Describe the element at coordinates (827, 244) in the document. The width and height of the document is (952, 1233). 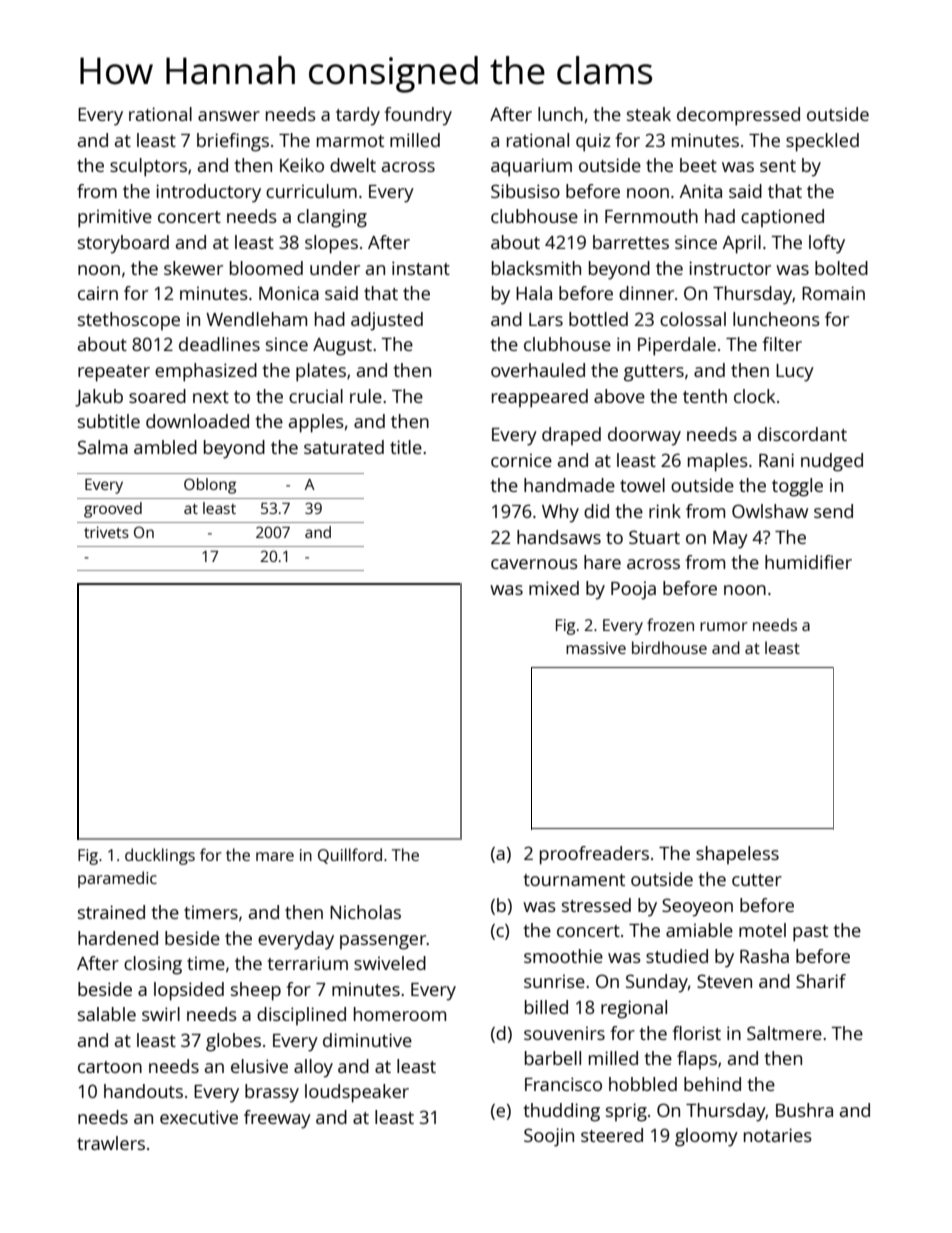
I see `lofty` at that location.
